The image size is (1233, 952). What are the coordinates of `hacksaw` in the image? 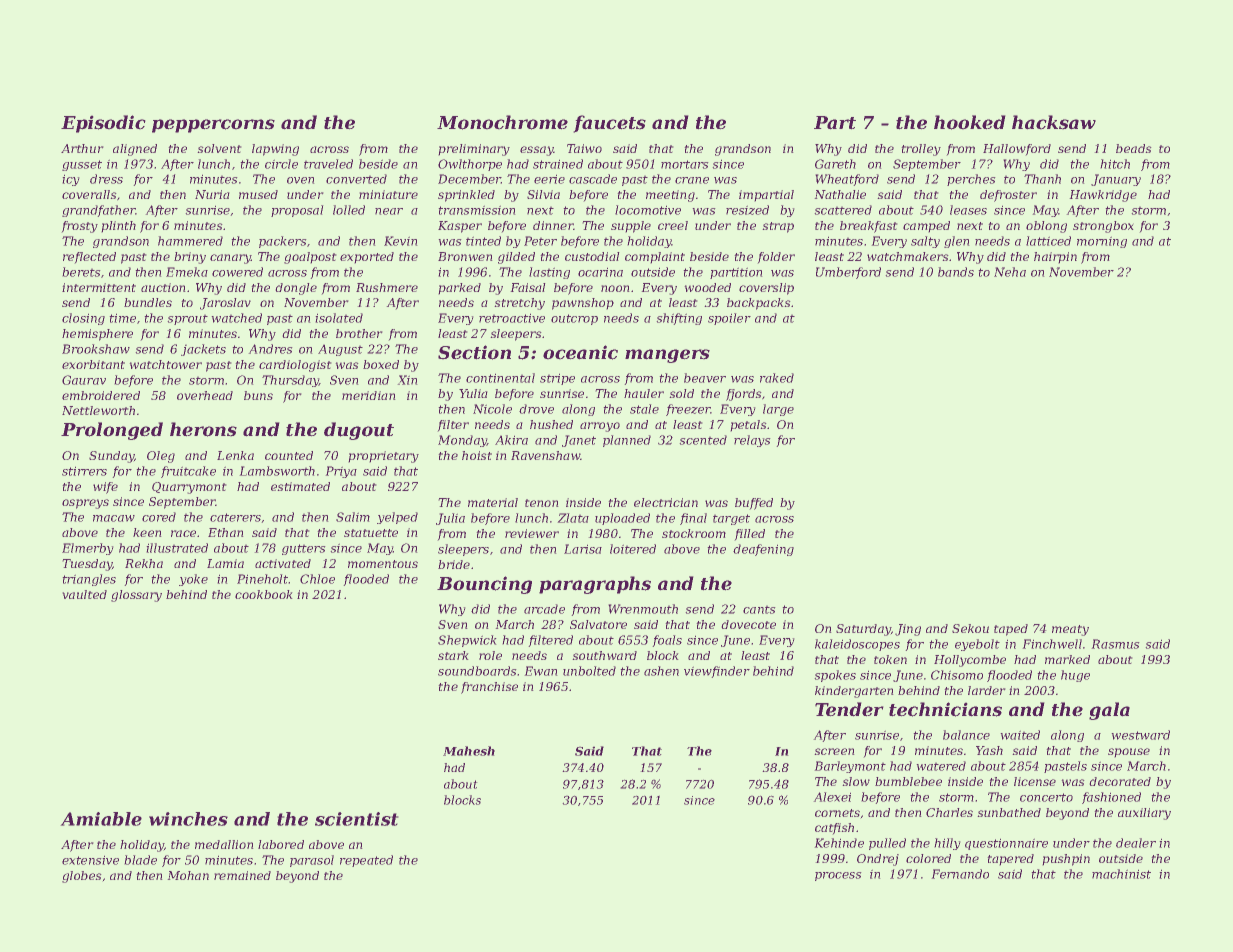 It's located at (1054, 122).
